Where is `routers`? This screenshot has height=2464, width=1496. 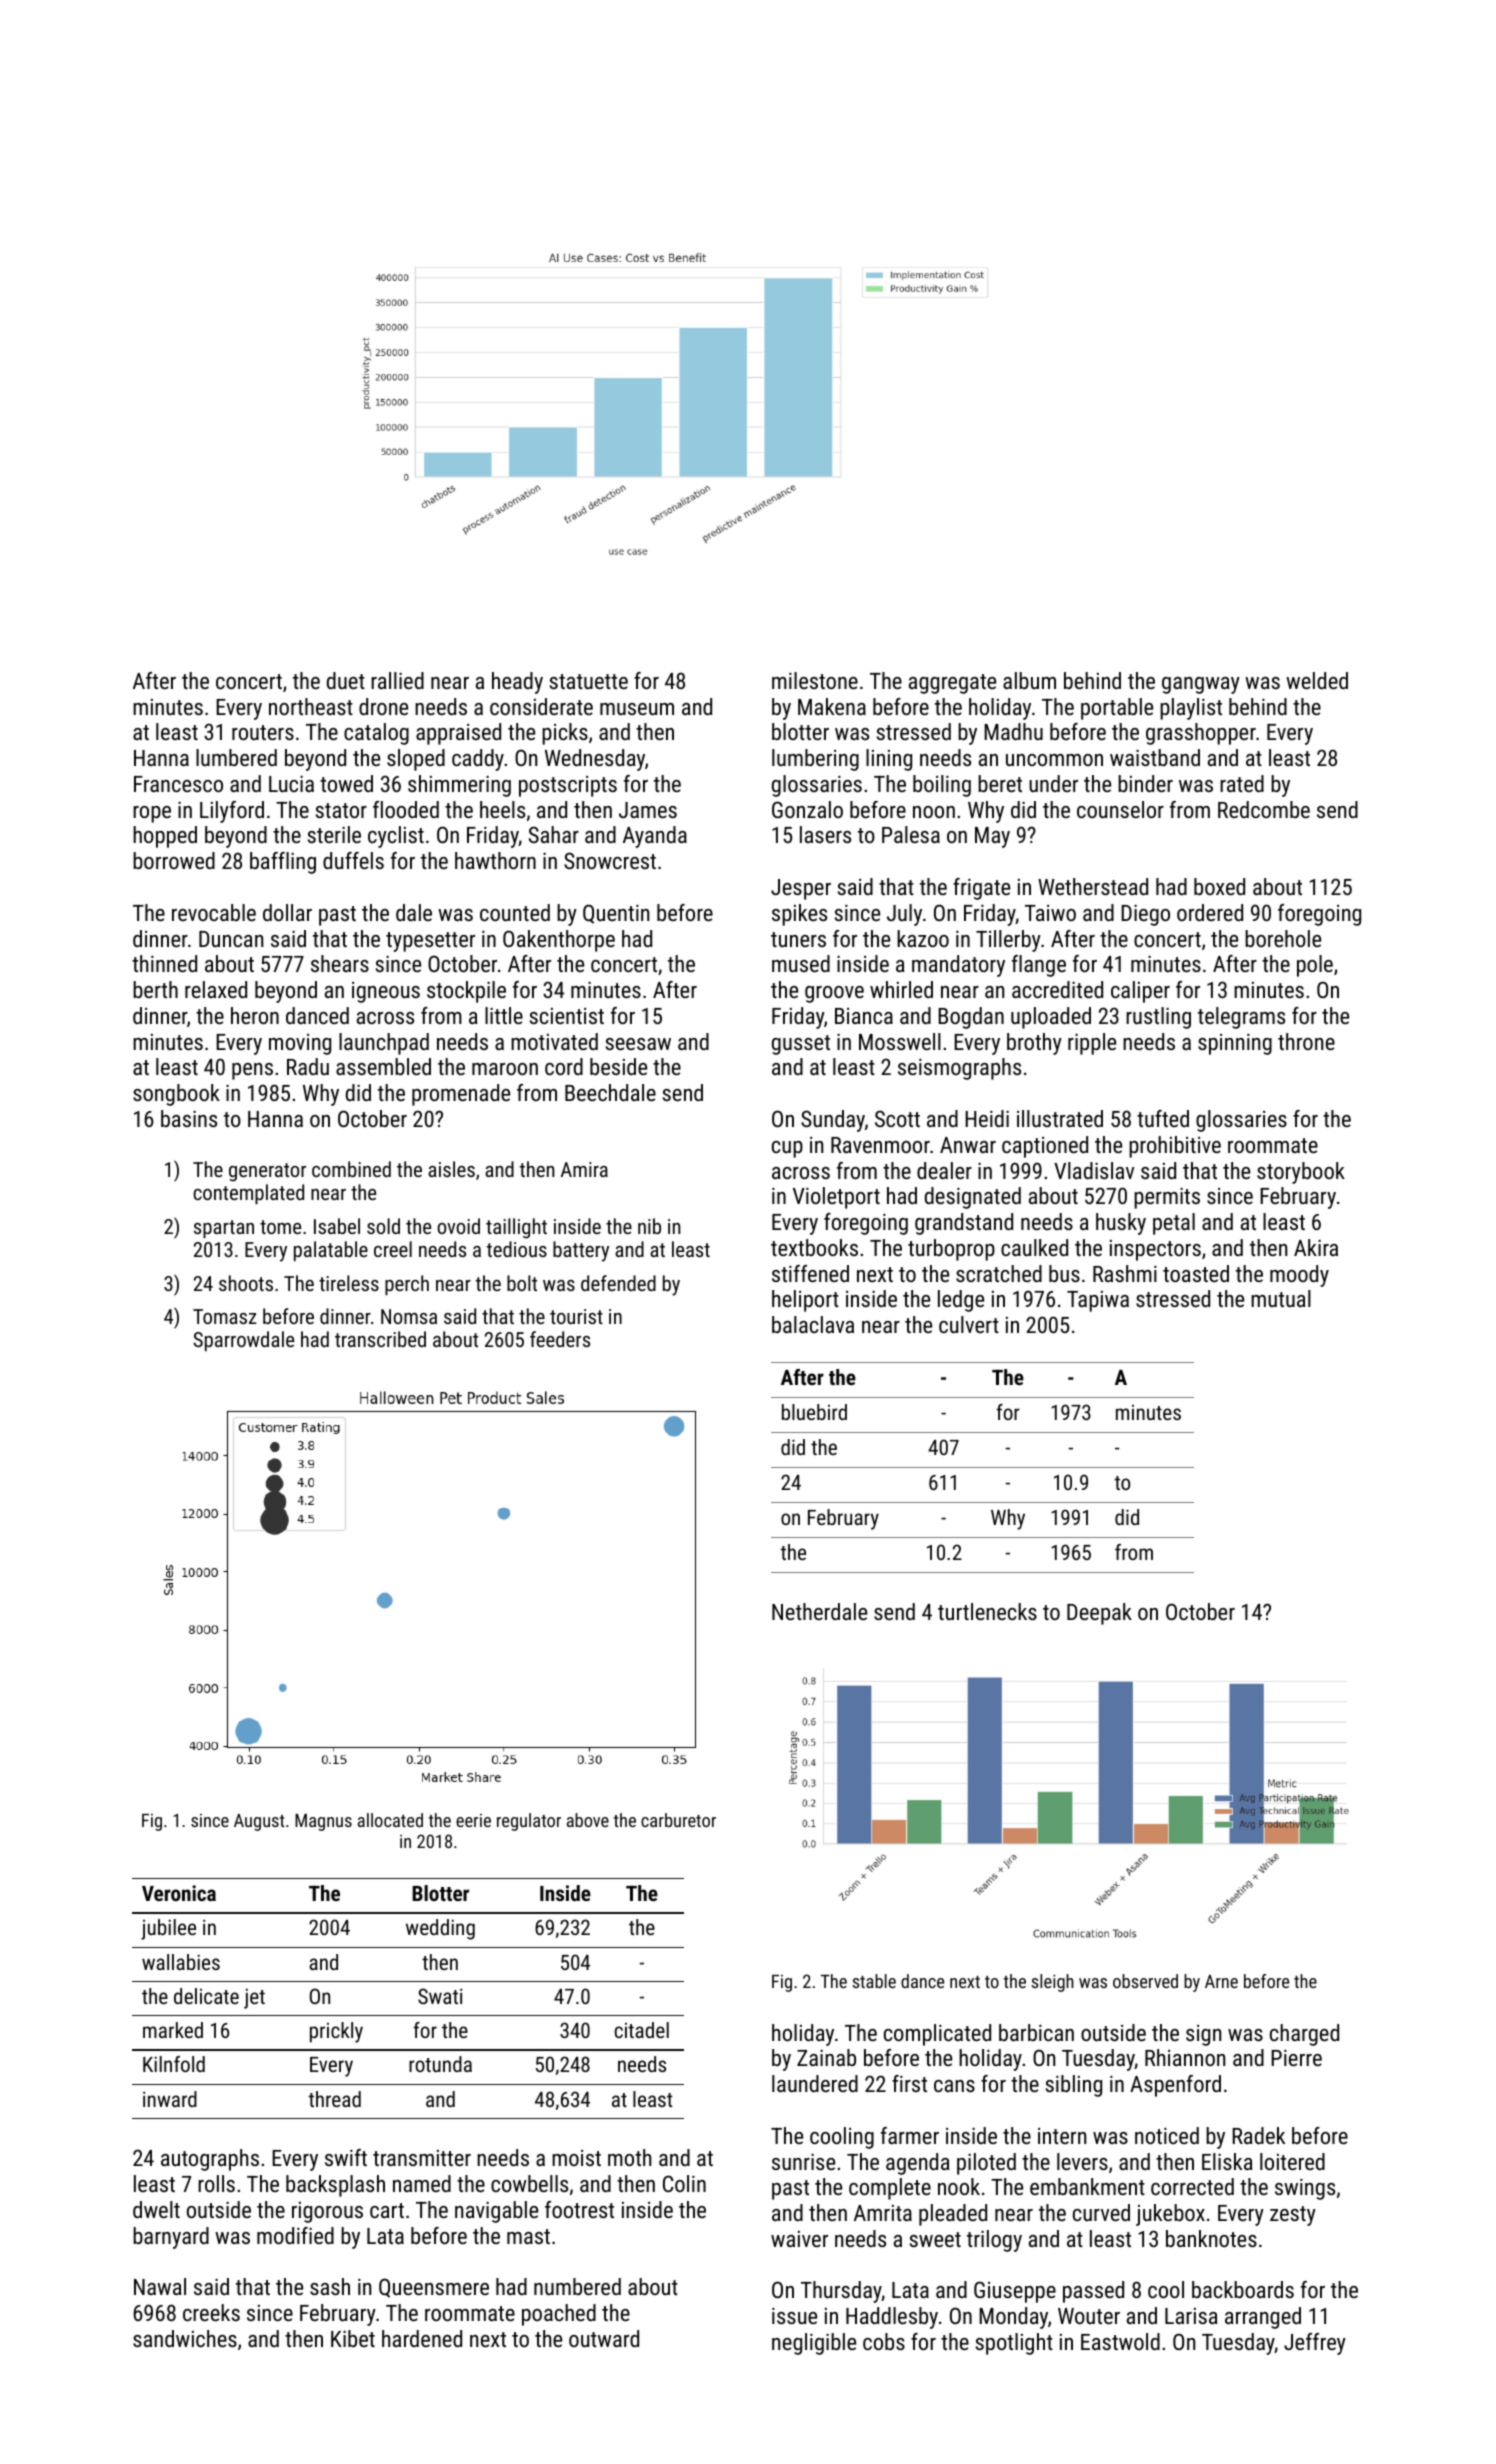 routers is located at coordinates (263, 732).
